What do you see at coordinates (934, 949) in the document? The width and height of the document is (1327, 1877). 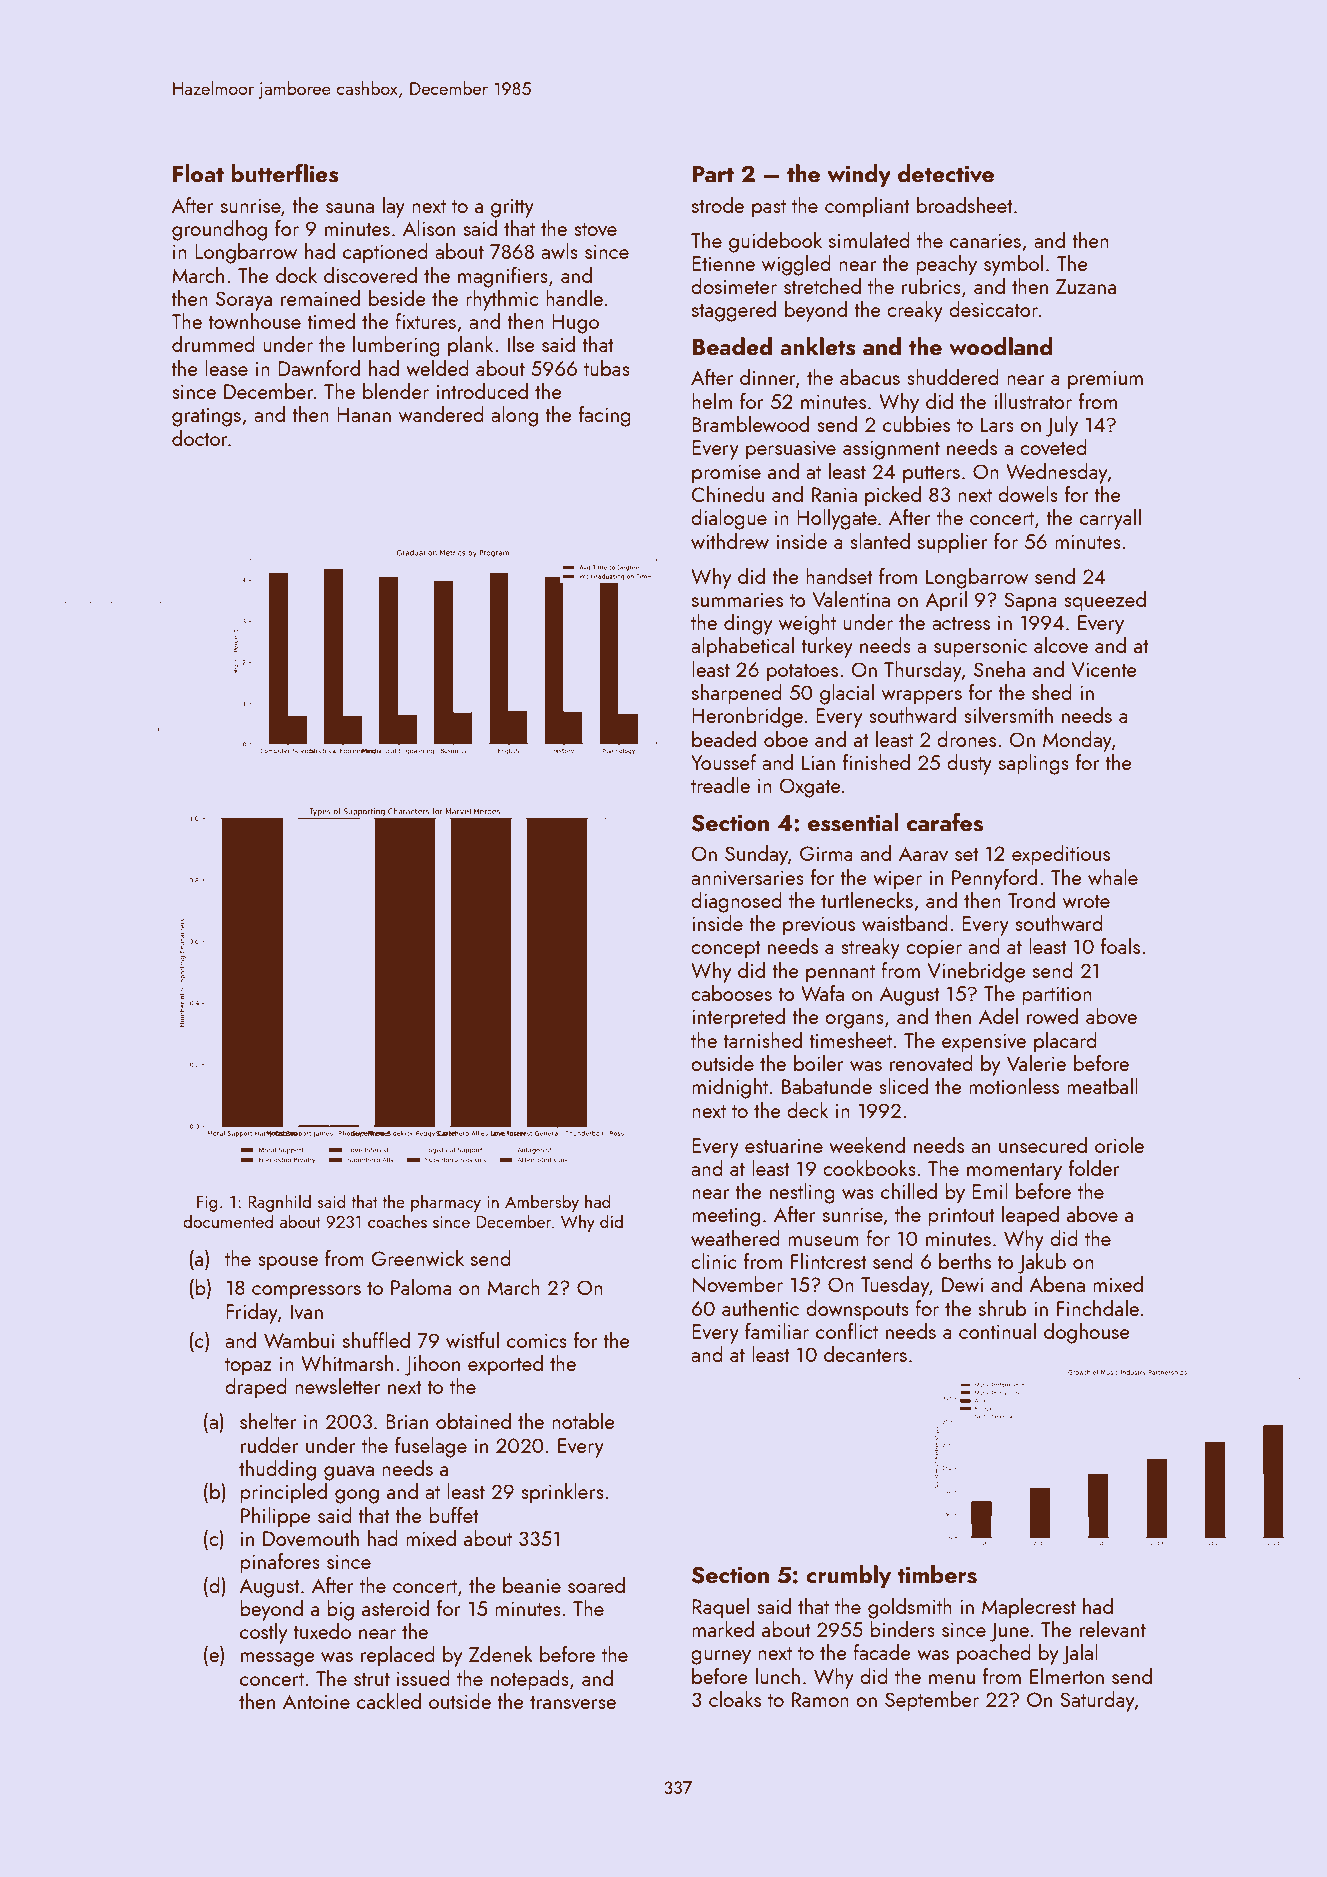 I see `copier` at bounding box center [934, 949].
